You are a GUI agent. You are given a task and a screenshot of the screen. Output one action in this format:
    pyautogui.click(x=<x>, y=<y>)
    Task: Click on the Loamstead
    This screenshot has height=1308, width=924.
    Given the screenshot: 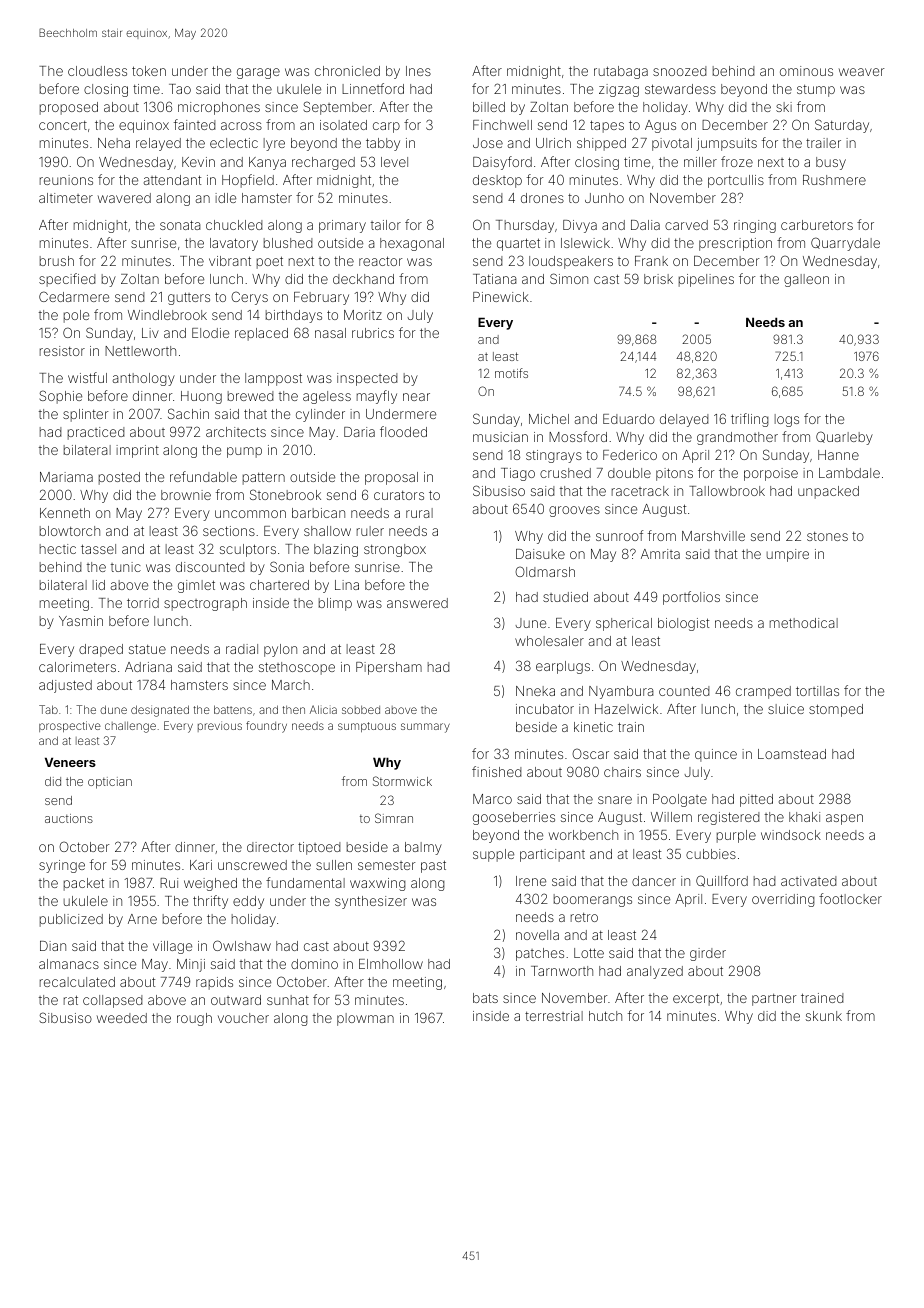 What is the action you would take?
    pyautogui.click(x=792, y=754)
